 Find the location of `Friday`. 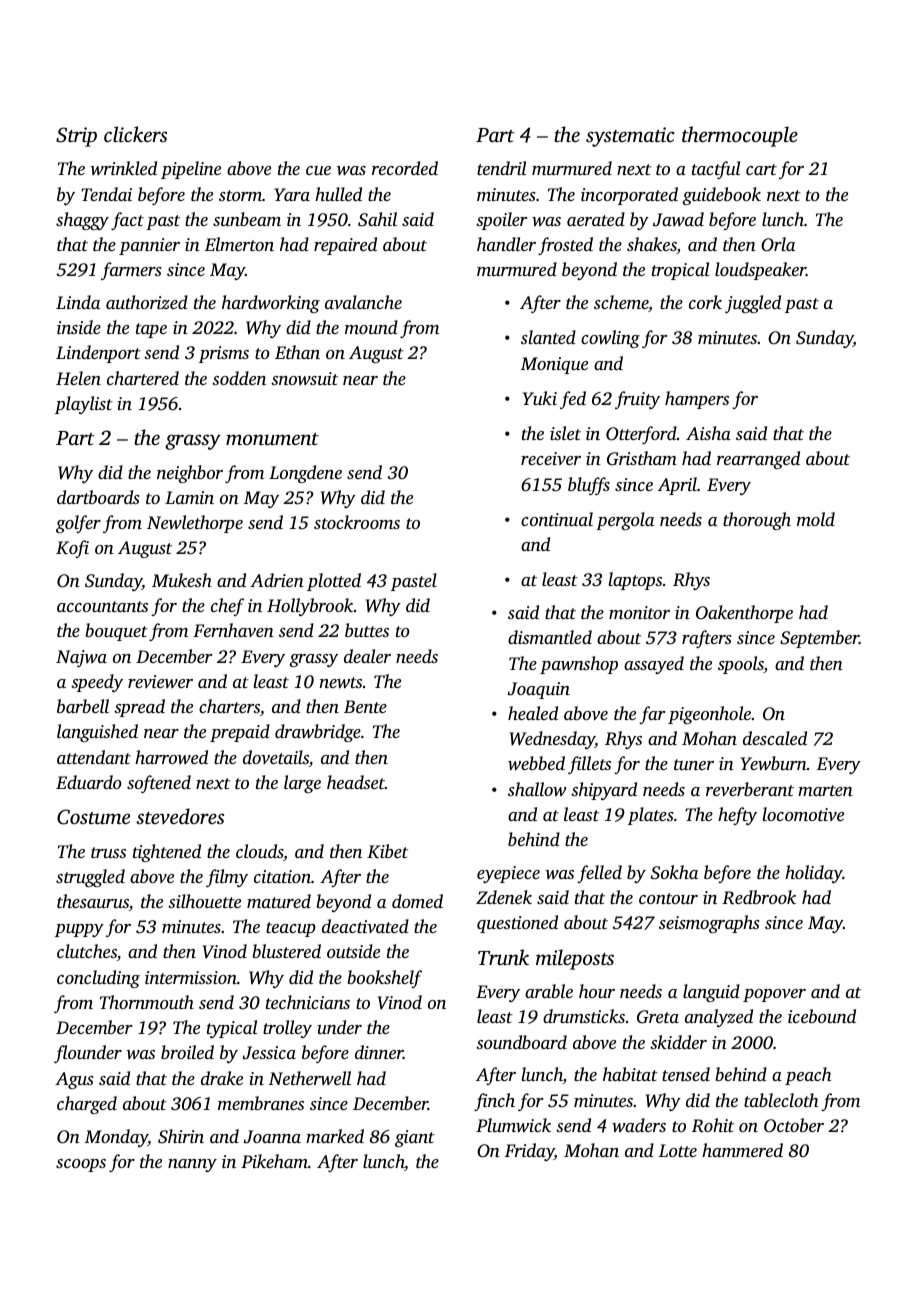

Friday is located at coordinates (529, 1152).
